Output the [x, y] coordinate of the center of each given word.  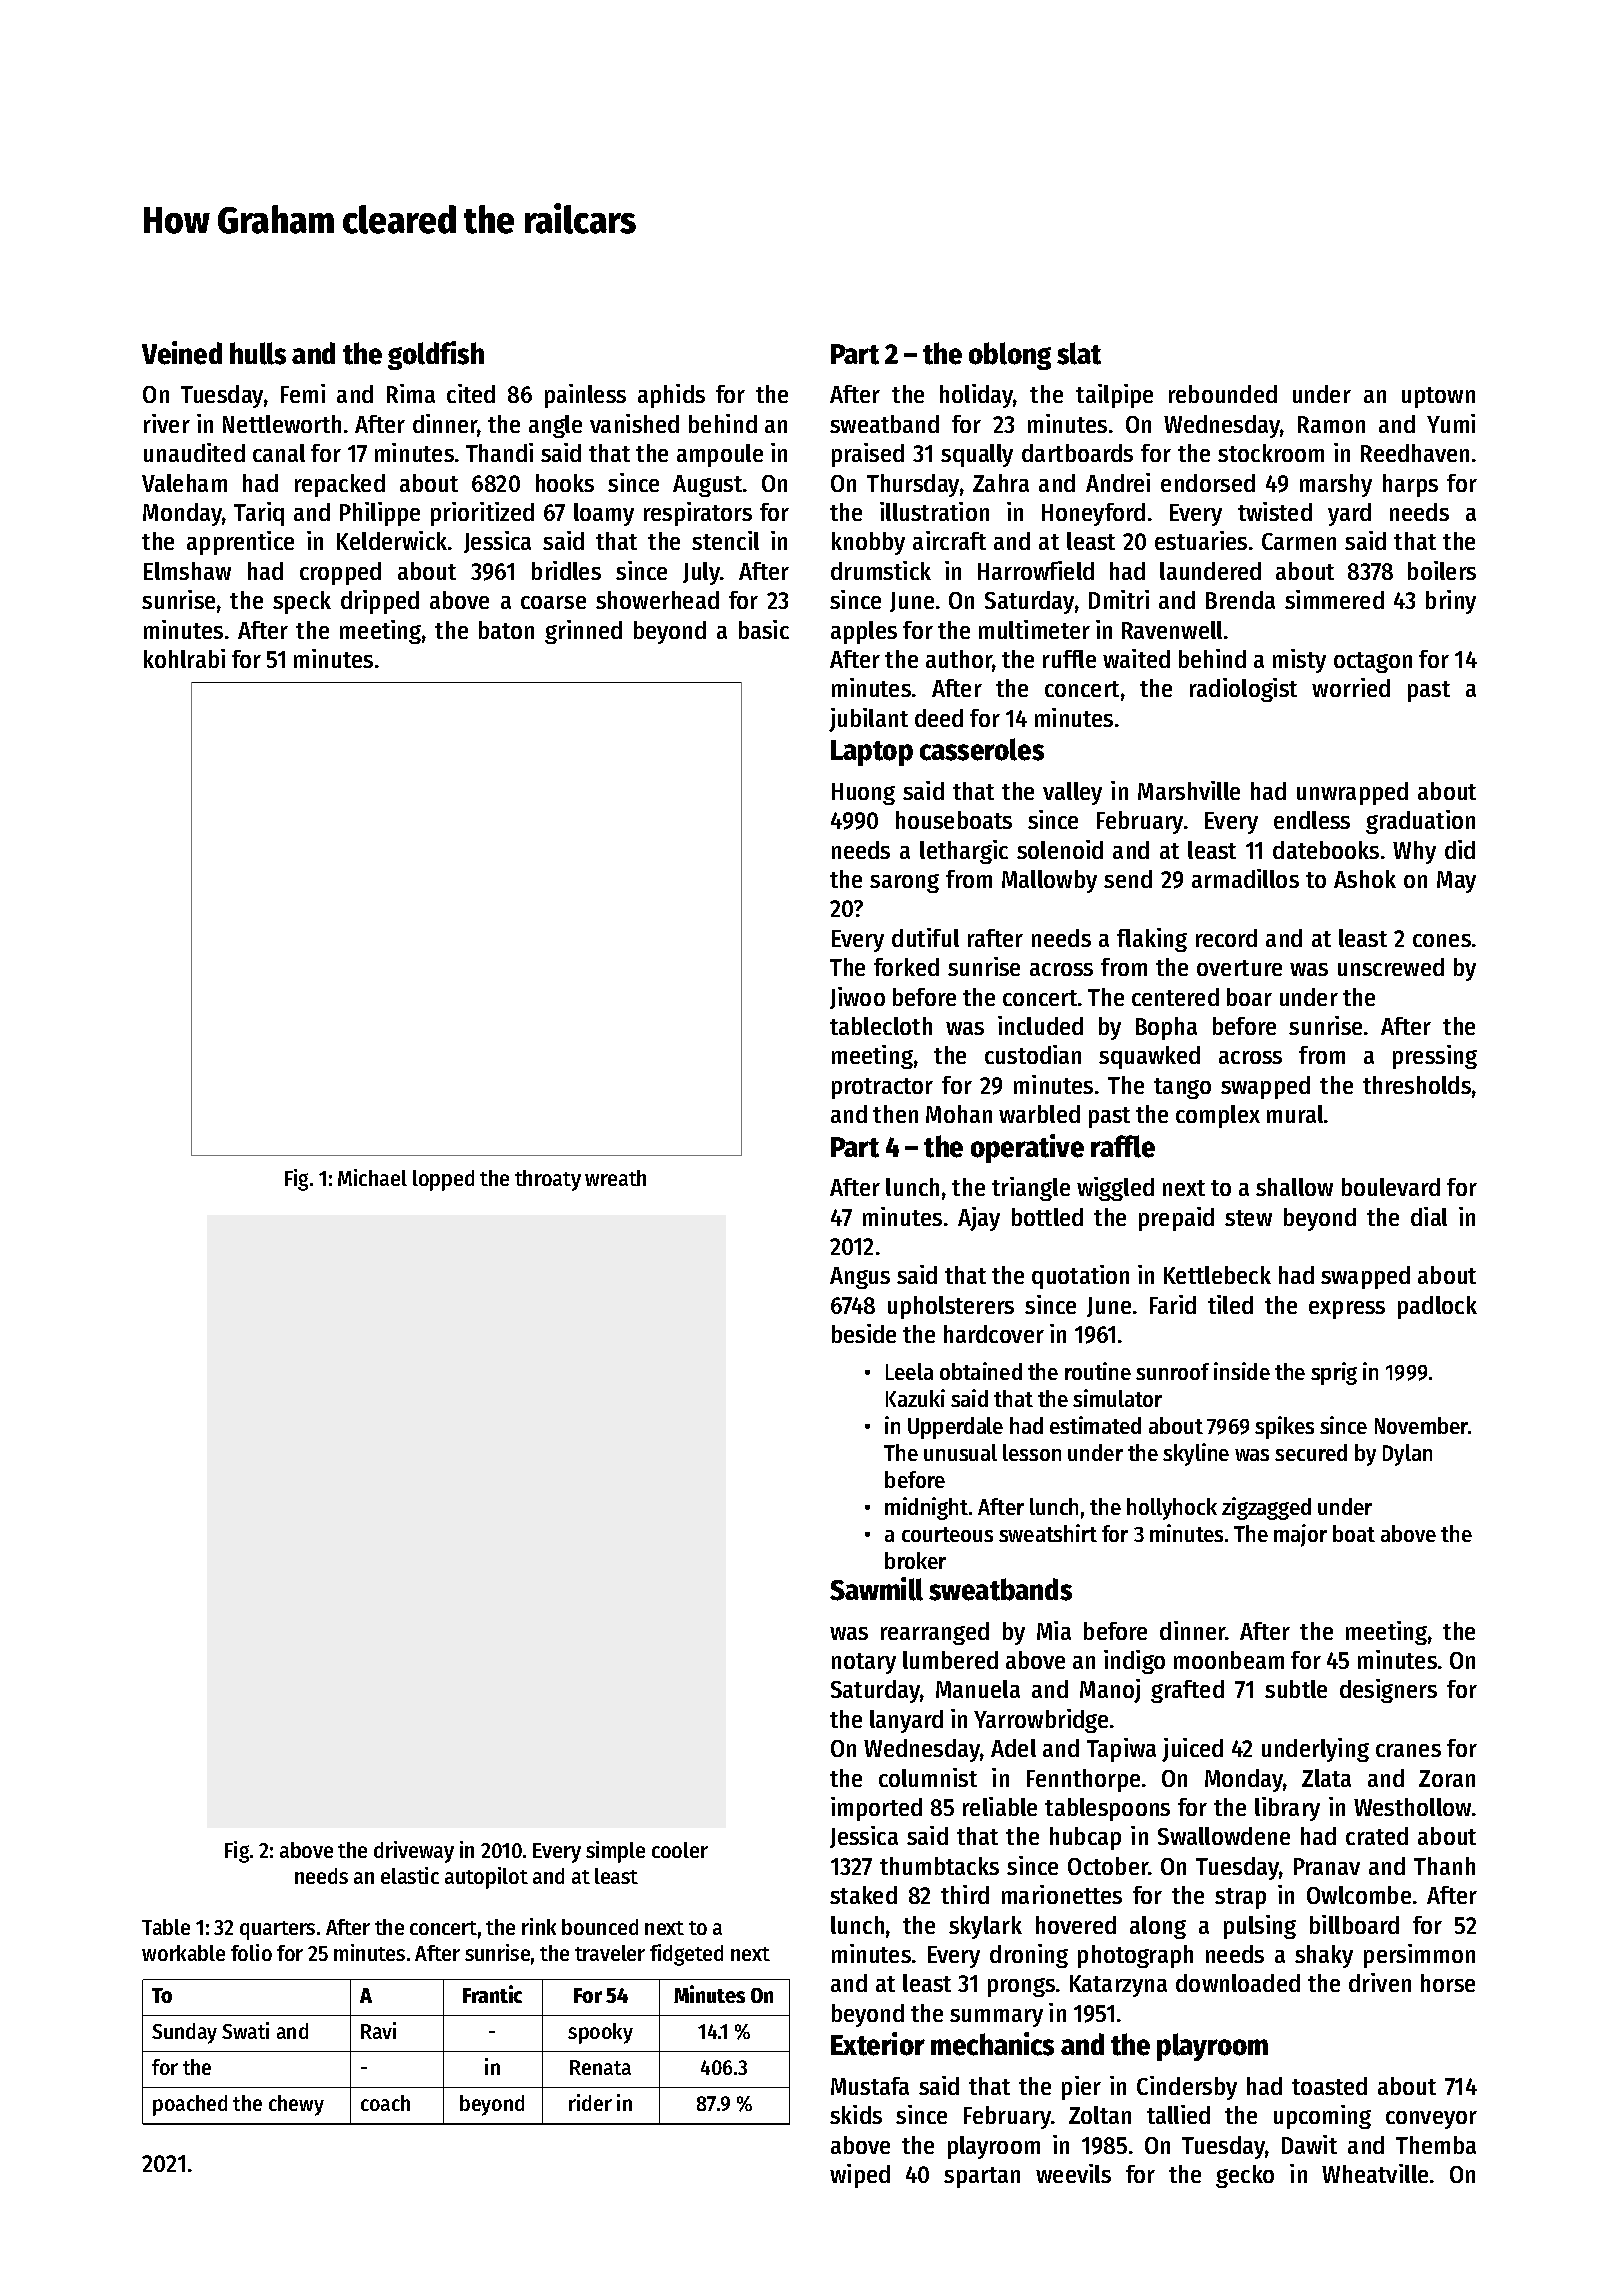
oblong [1010, 356]
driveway [414, 1852]
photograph [1135, 1956]
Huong [863, 794]
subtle [1296, 1689]
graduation [1420, 822]
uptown [1438, 397]
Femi [303, 393]
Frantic [492, 1994]
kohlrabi [184, 658]
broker [915, 1560]
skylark [985, 1927]
